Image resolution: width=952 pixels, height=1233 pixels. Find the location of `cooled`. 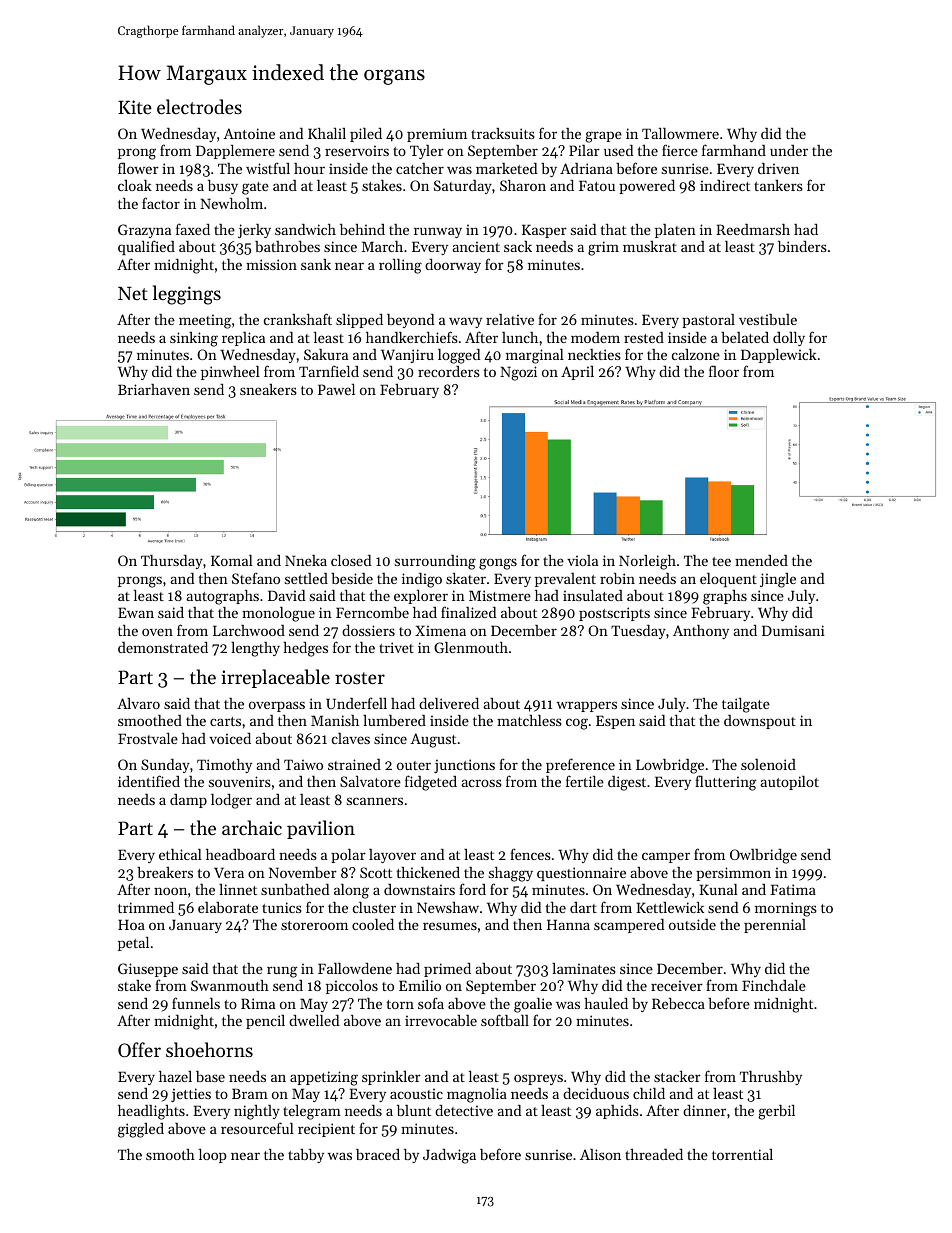

cooled is located at coordinates (373, 924).
